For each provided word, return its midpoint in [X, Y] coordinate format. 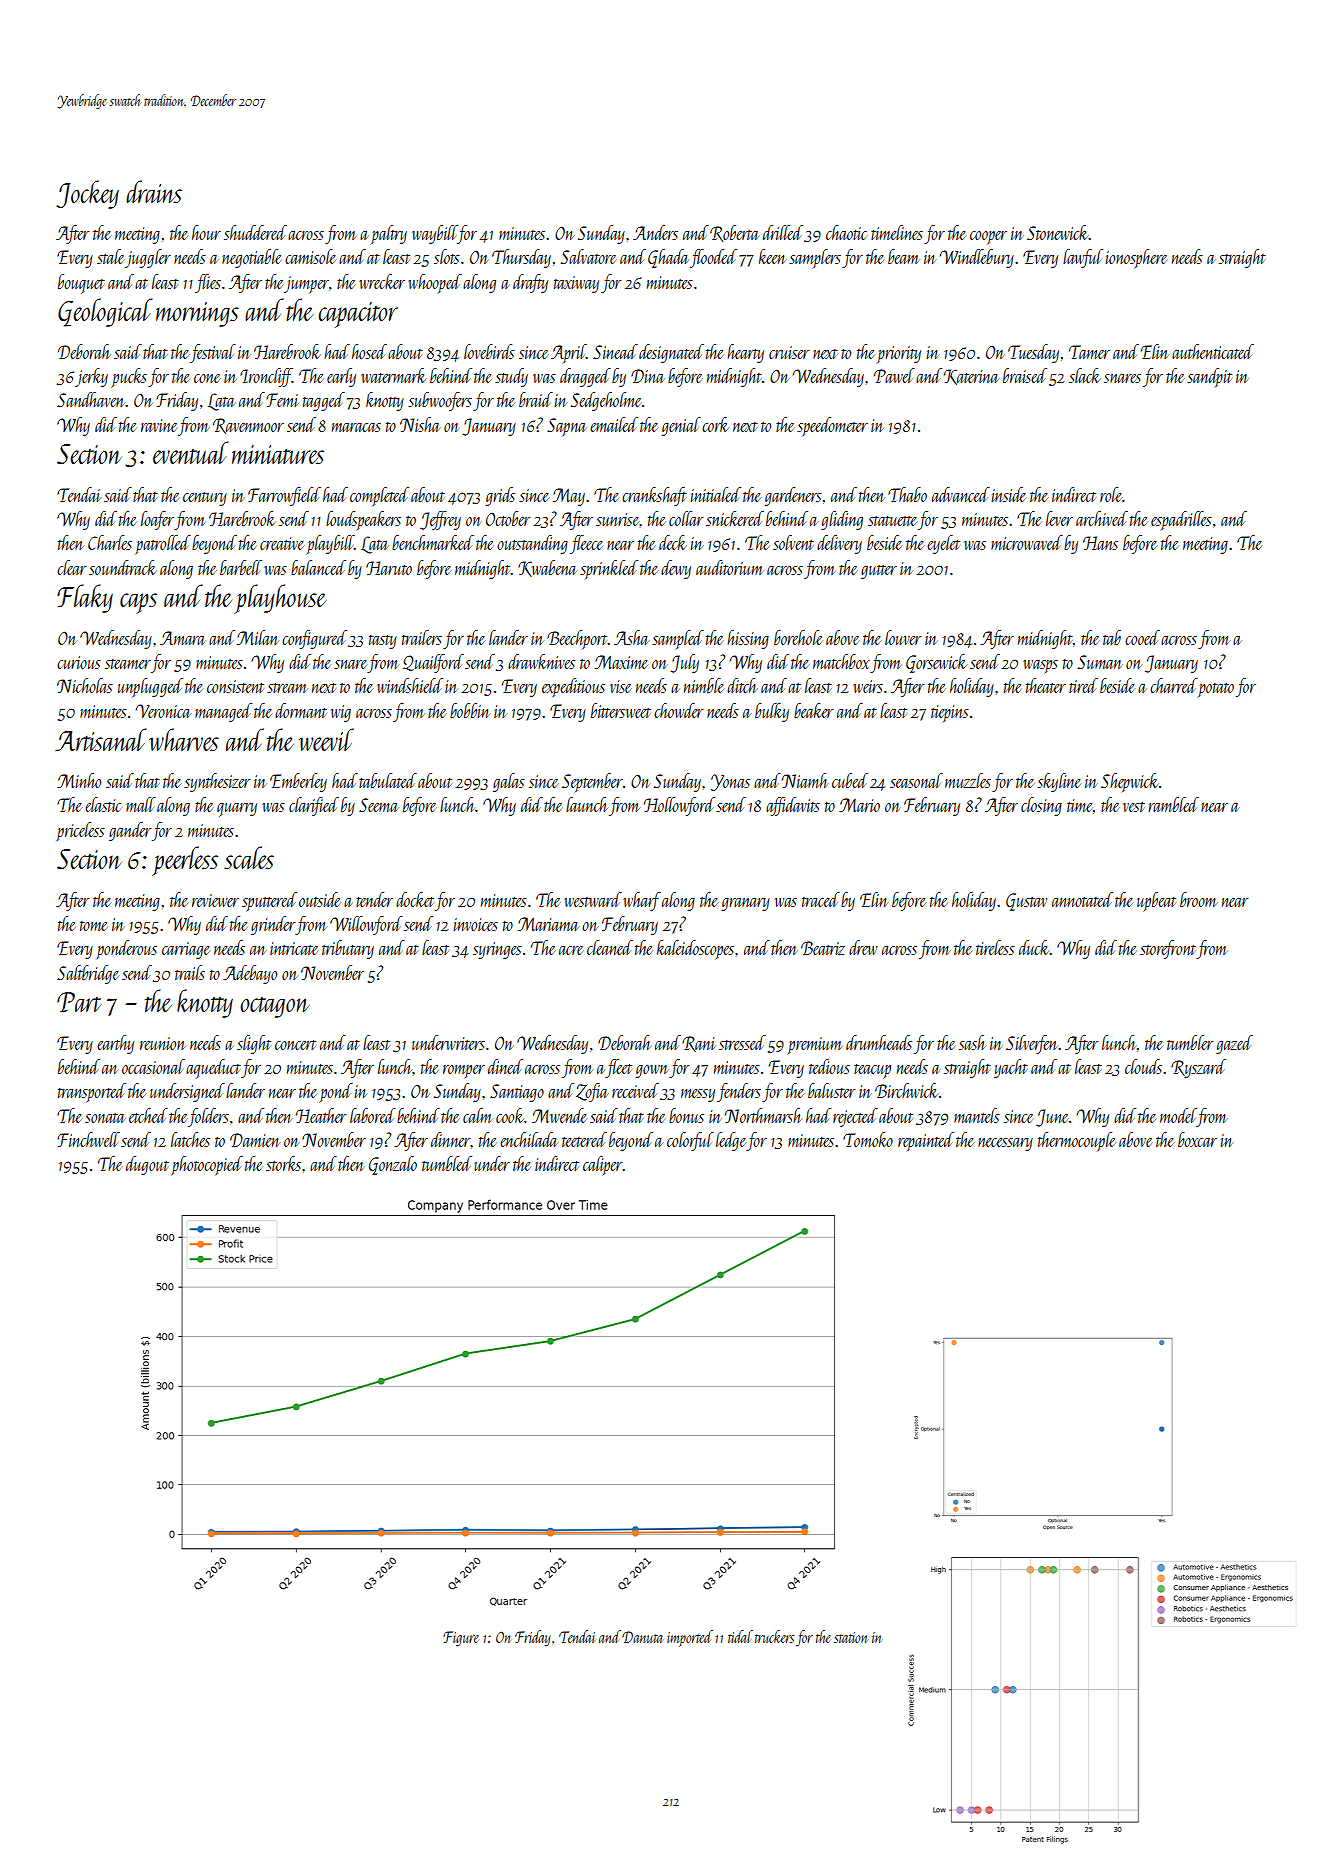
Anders [655, 232]
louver [903, 637]
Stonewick [1058, 232]
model [1178, 1115]
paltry [389, 234]
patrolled [163, 544]
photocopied [207, 1165]
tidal [740, 1636]
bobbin [470, 710]
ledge [731, 1141]
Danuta [642, 1637]
